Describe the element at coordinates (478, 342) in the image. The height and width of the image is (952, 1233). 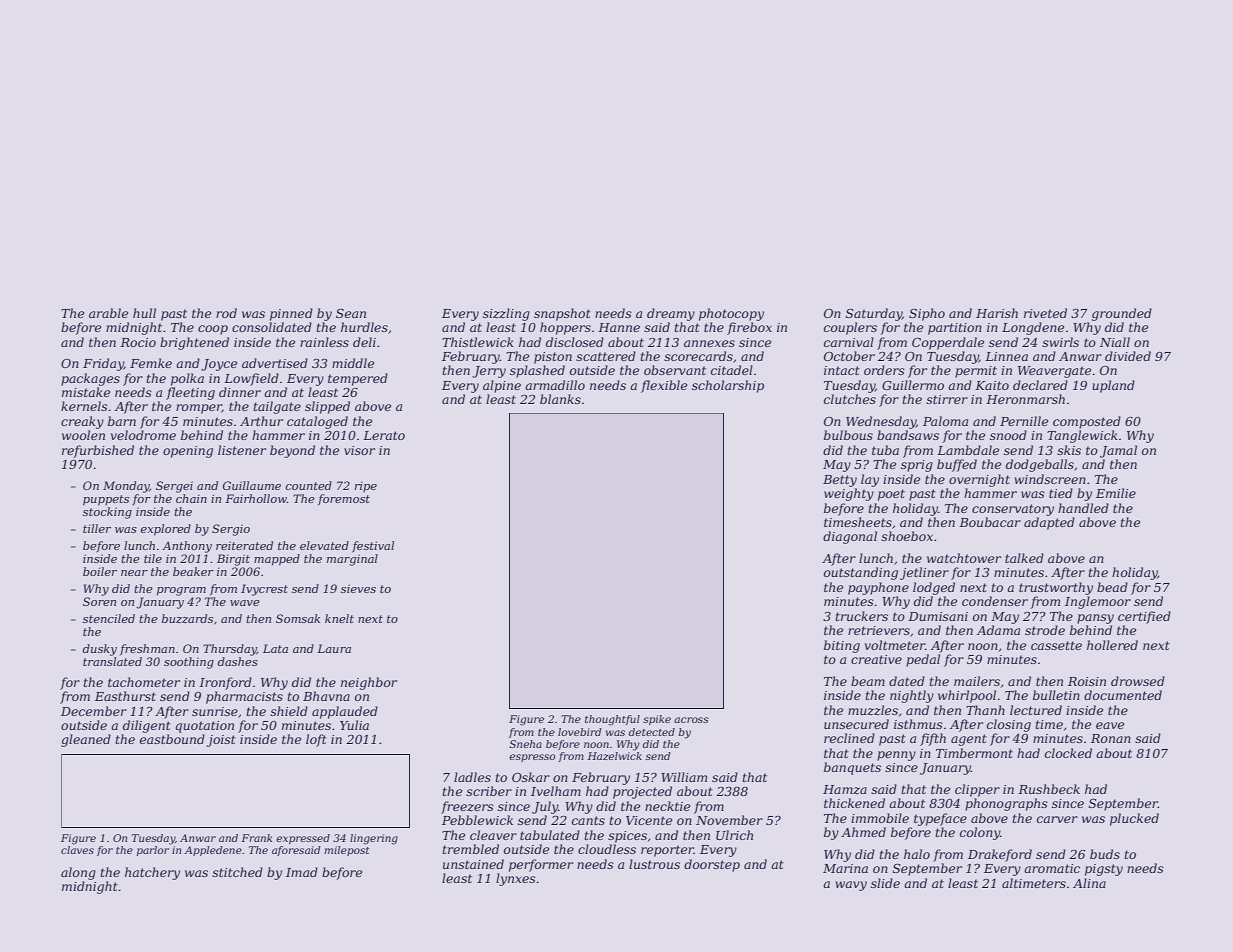
I see `Thistlewick` at that location.
